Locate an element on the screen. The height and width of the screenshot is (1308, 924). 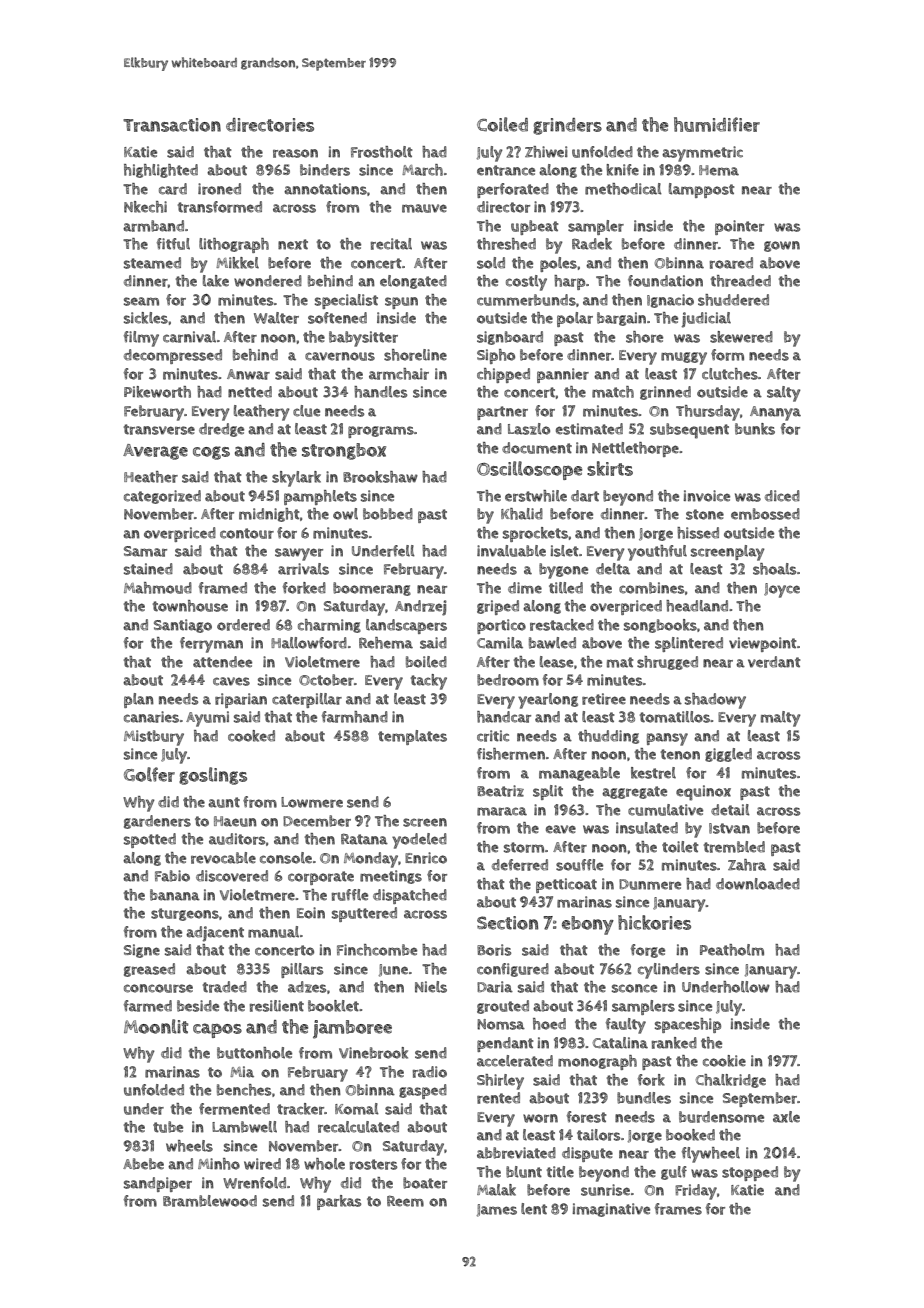
Mia is located at coordinates (242, 1072).
